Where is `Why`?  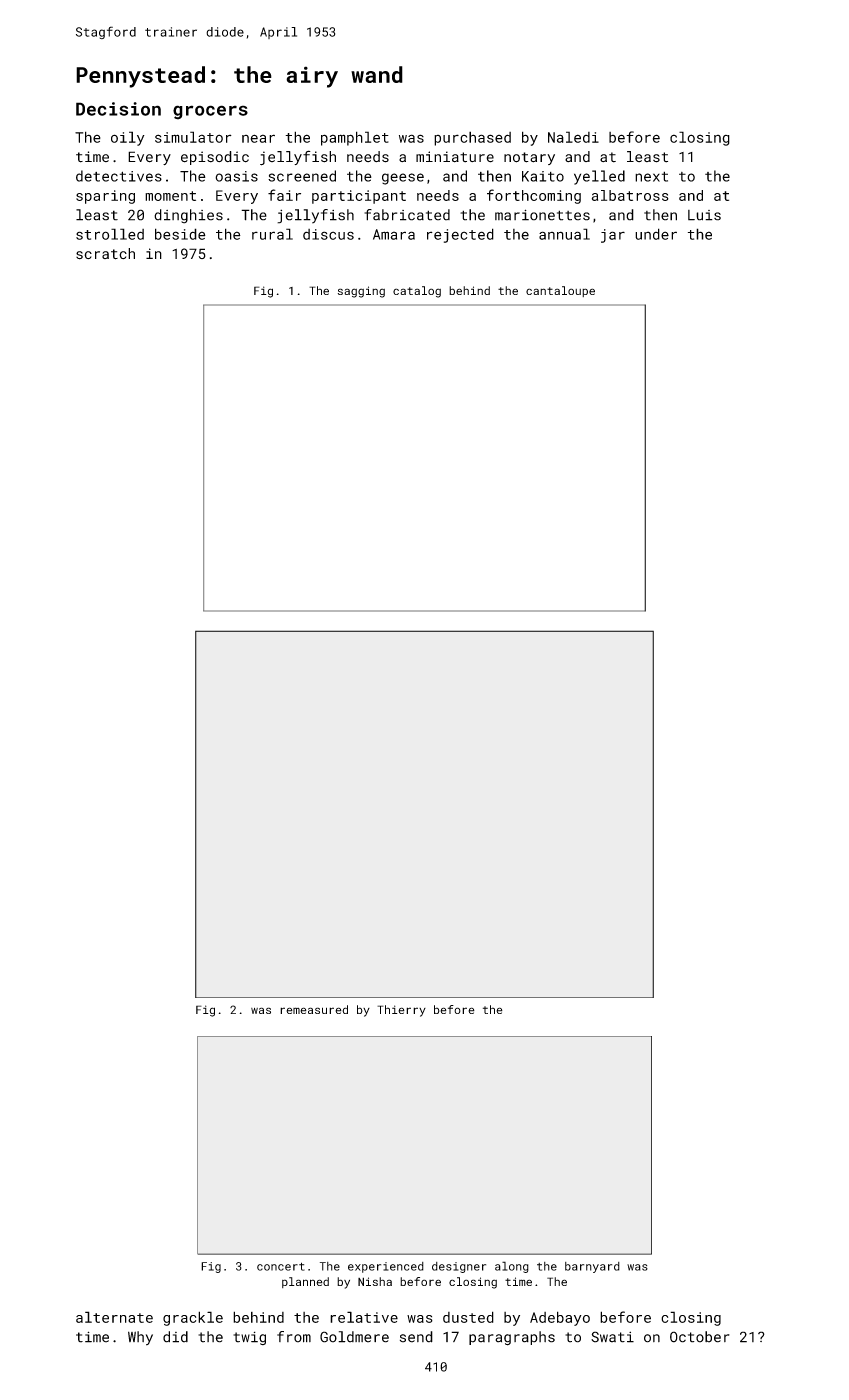 Why is located at coordinates (140, 1338).
